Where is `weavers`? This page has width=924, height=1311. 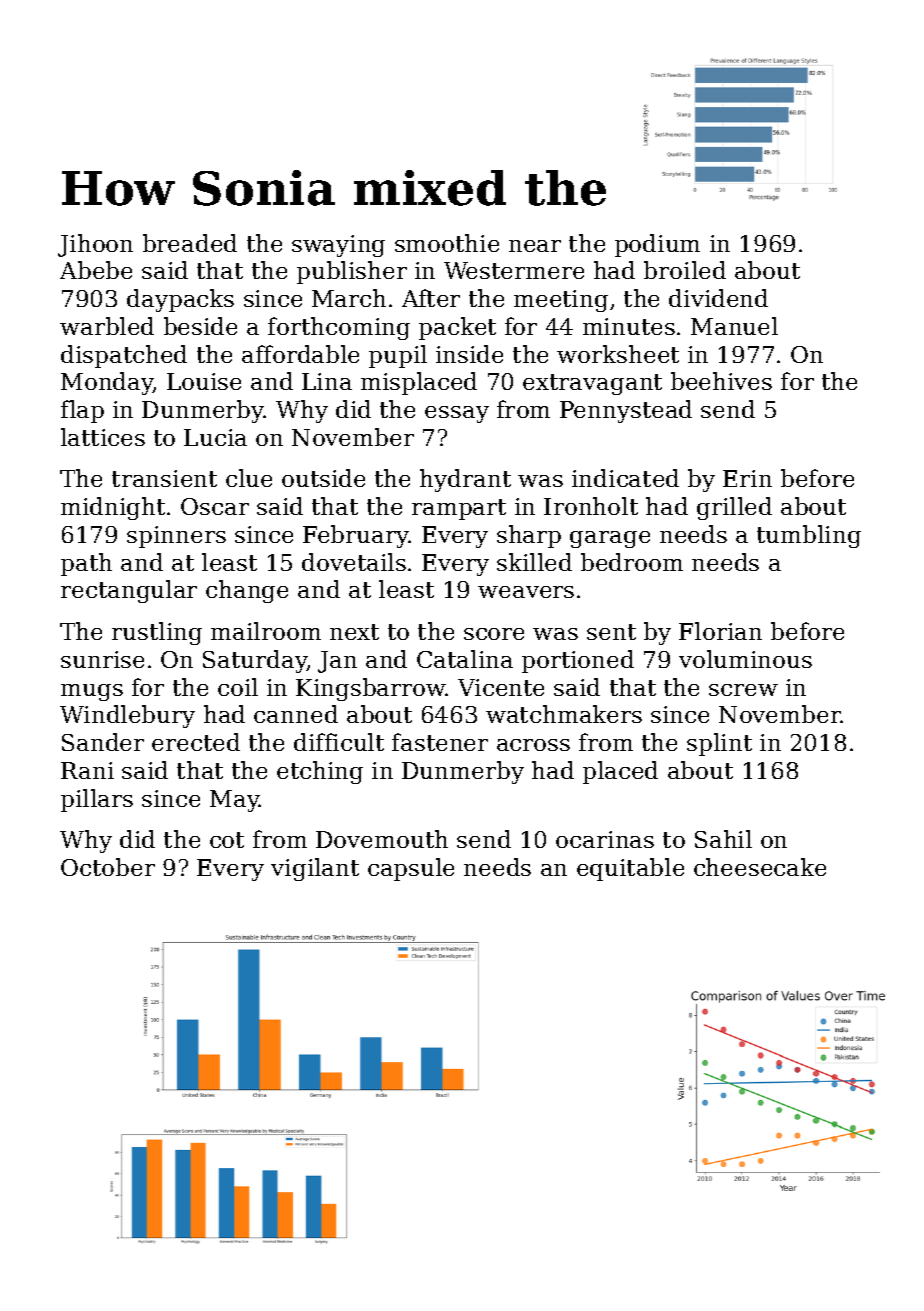 weavers is located at coordinates (526, 592).
